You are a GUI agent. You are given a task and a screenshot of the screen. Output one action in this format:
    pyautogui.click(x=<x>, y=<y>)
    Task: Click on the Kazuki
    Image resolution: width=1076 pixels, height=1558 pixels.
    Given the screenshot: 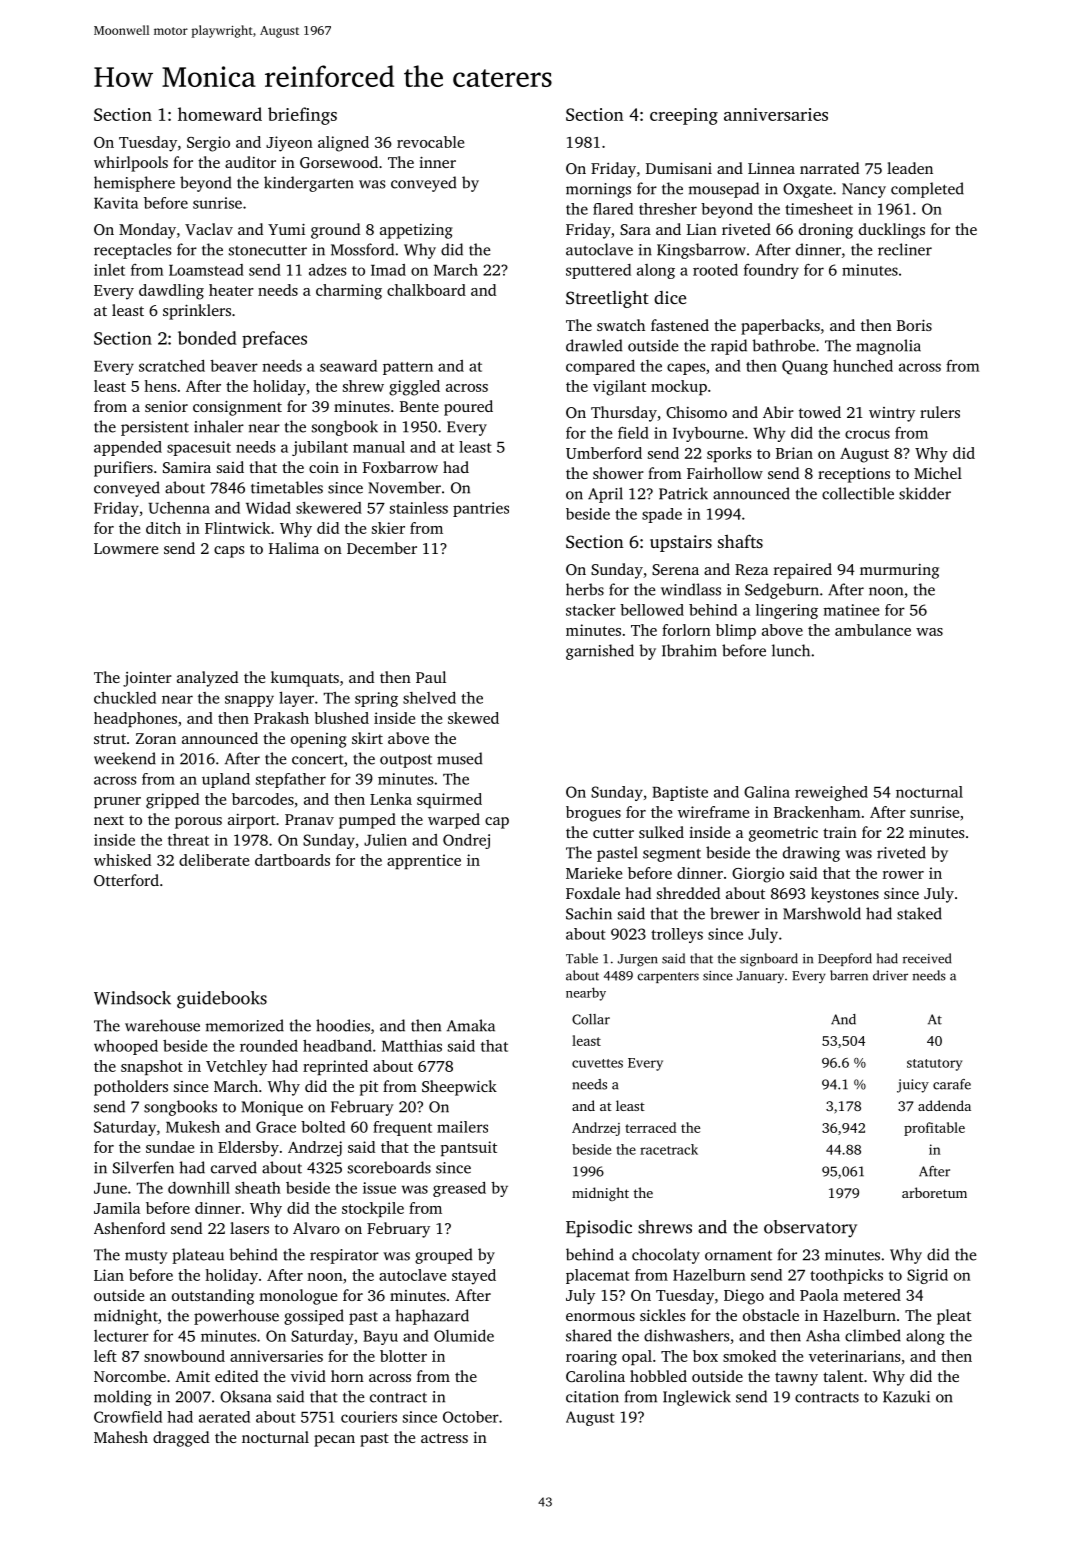 What is the action you would take?
    pyautogui.click(x=906, y=1396)
